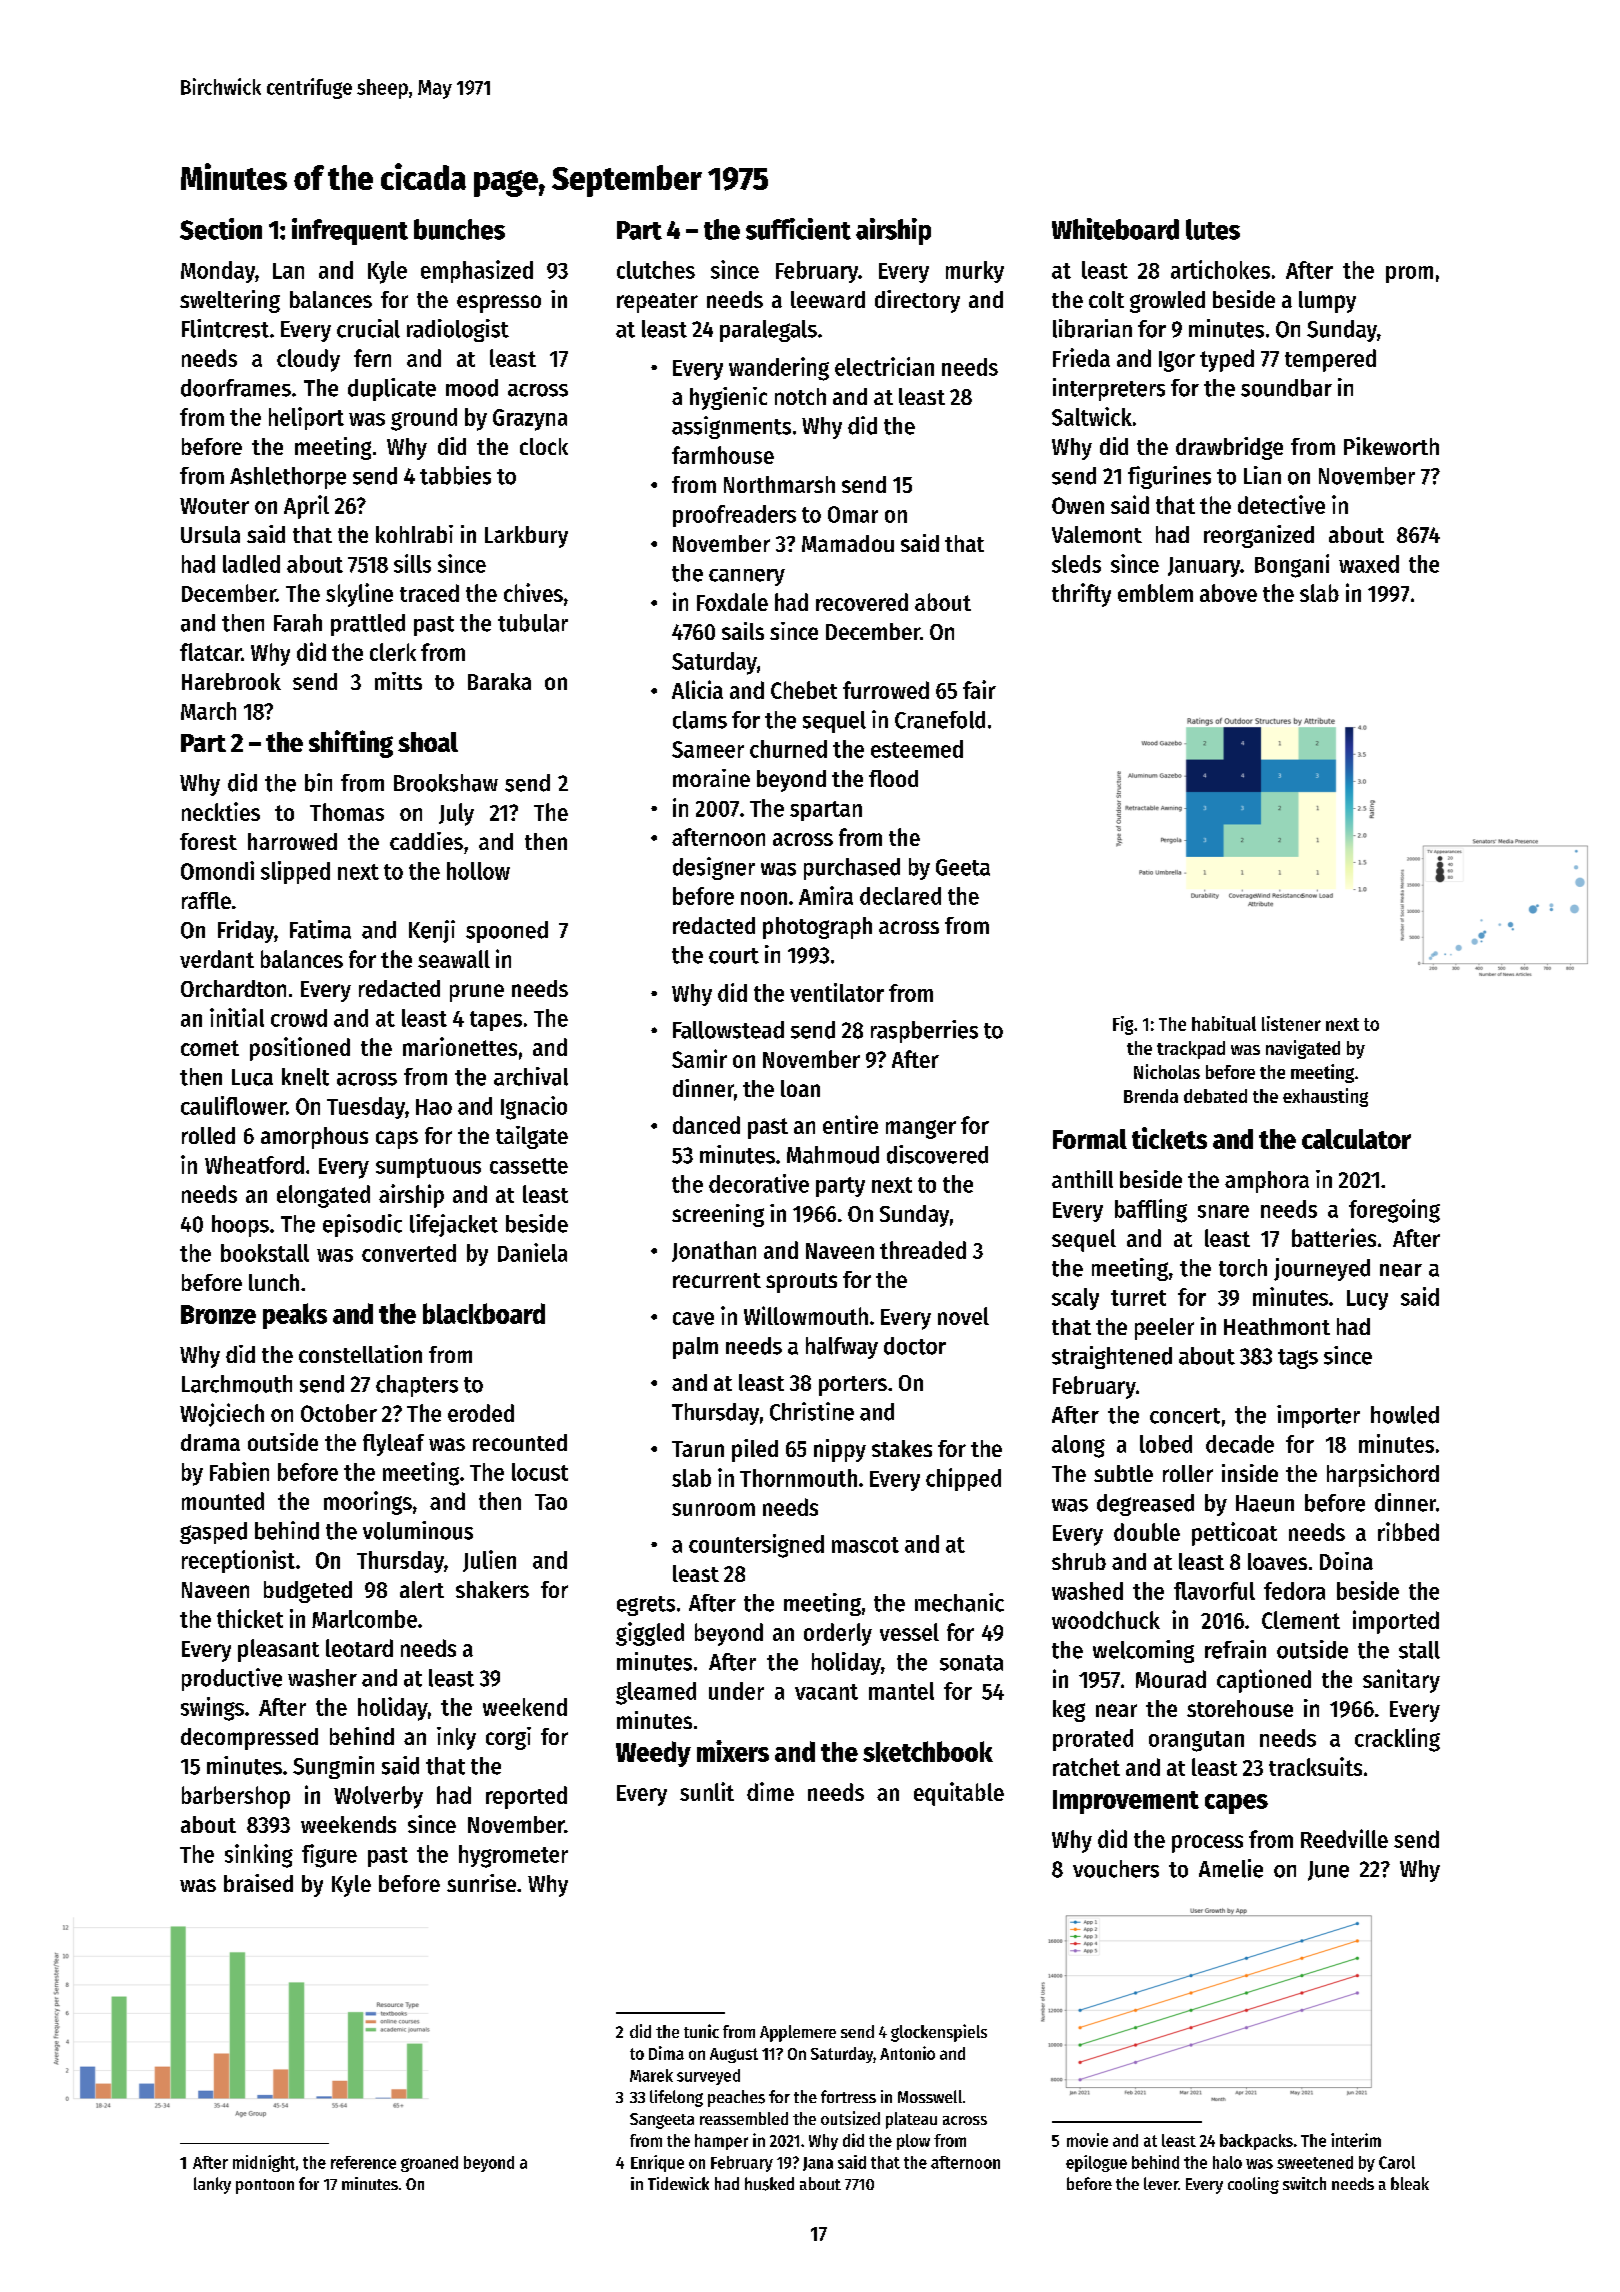 The image size is (1620, 2292). What do you see at coordinates (499, 681) in the screenshot?
I see `Baraka` at bounding box center [499, 681].
